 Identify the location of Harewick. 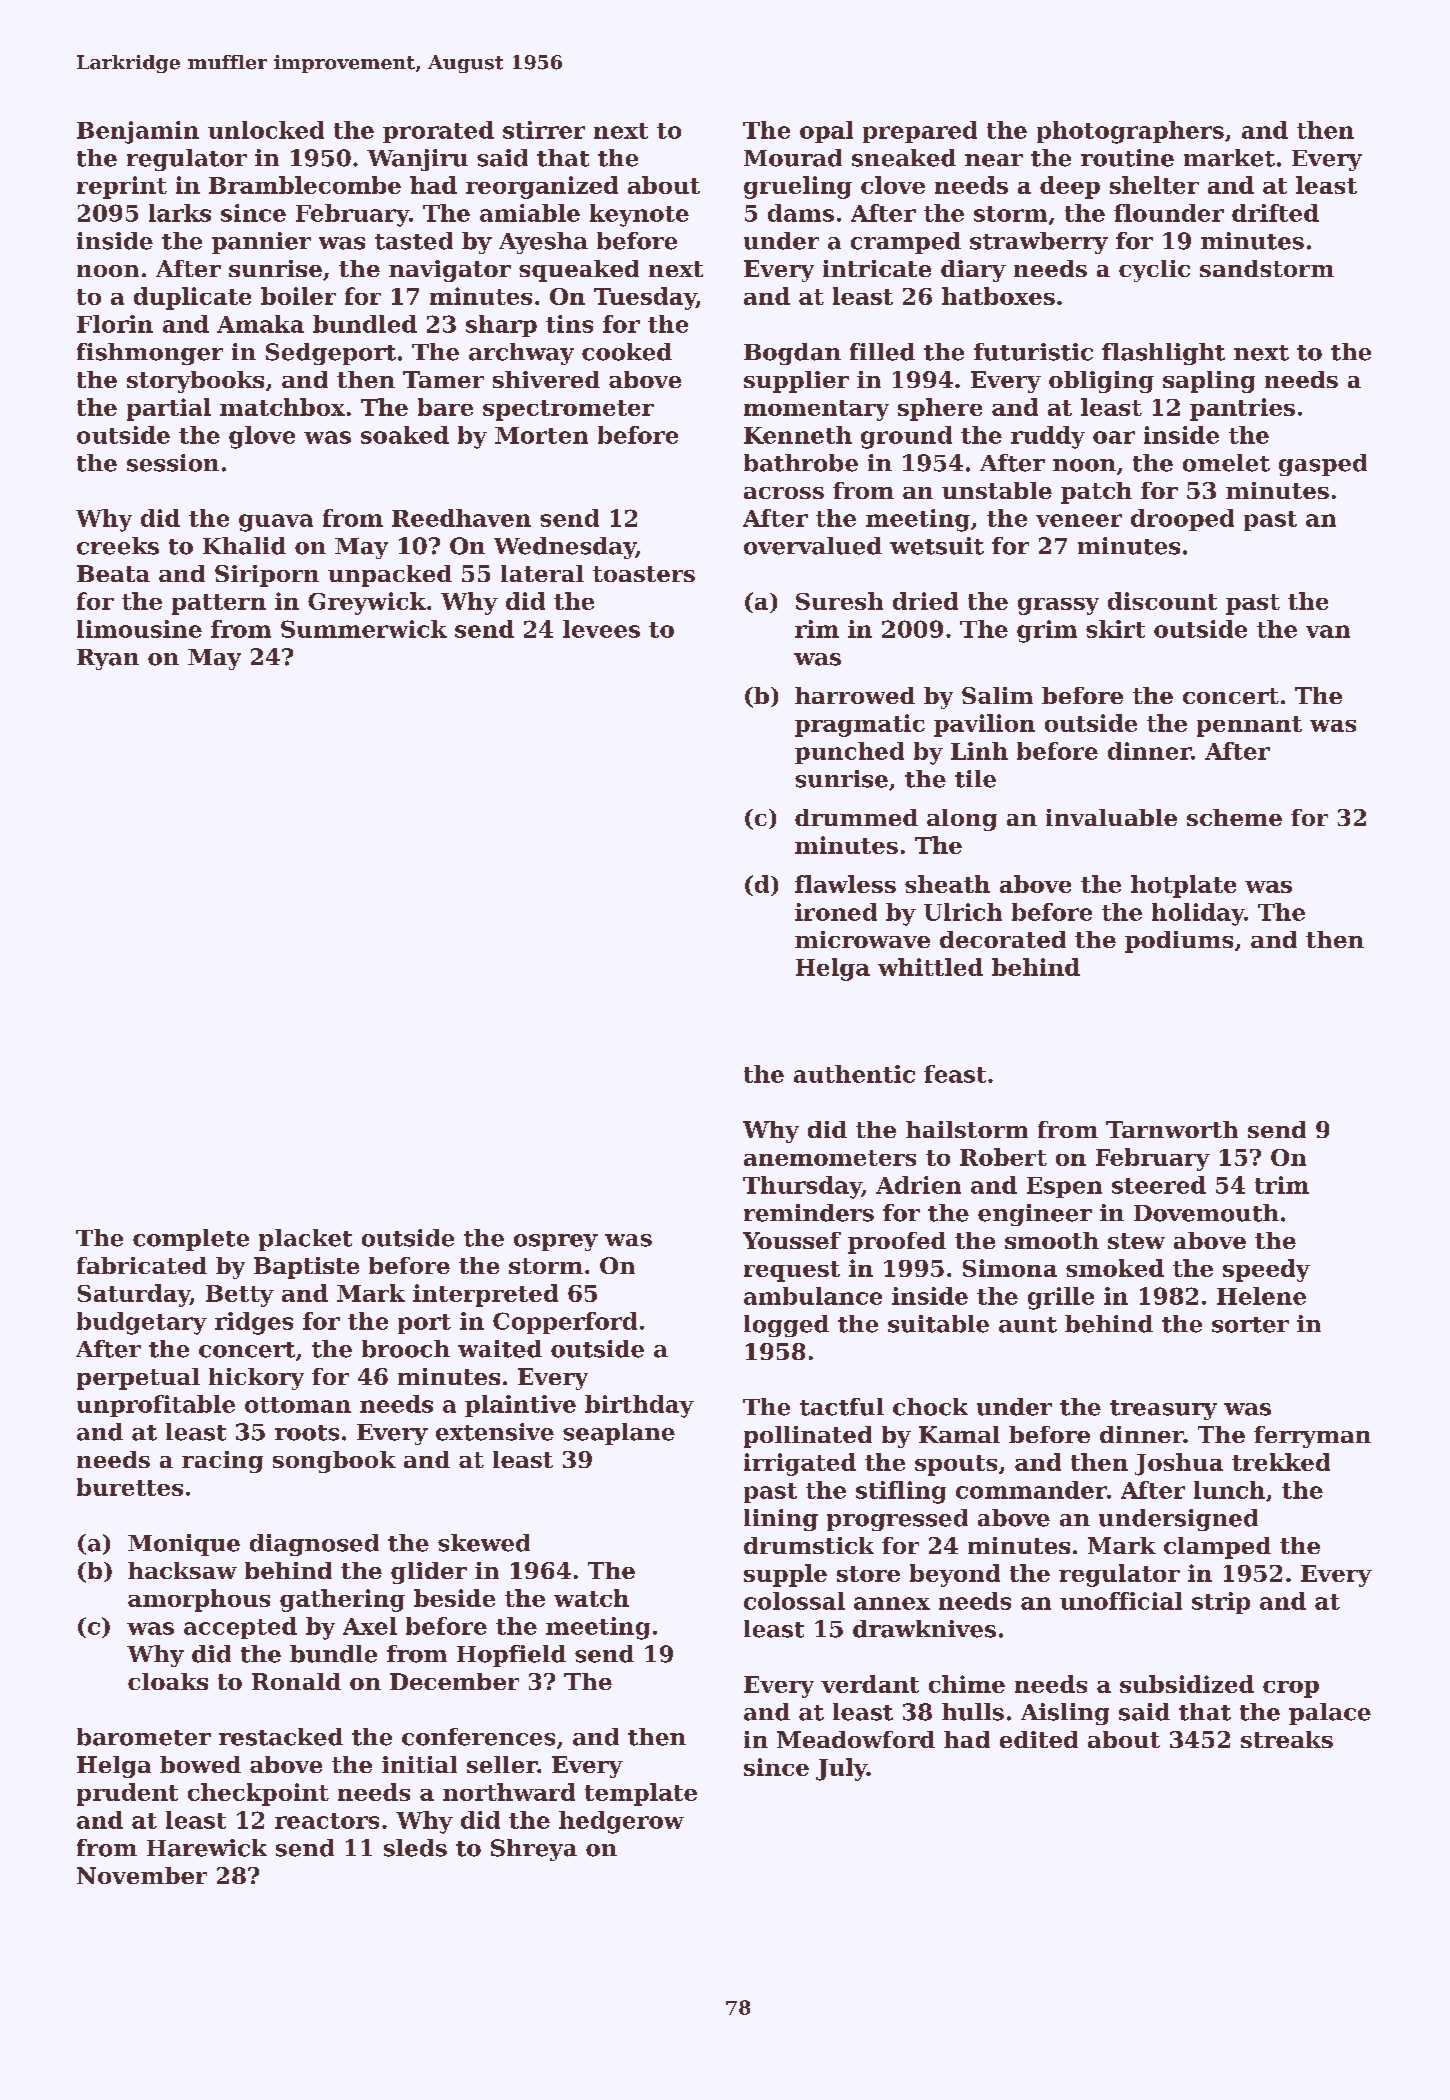
(207, 1848).
